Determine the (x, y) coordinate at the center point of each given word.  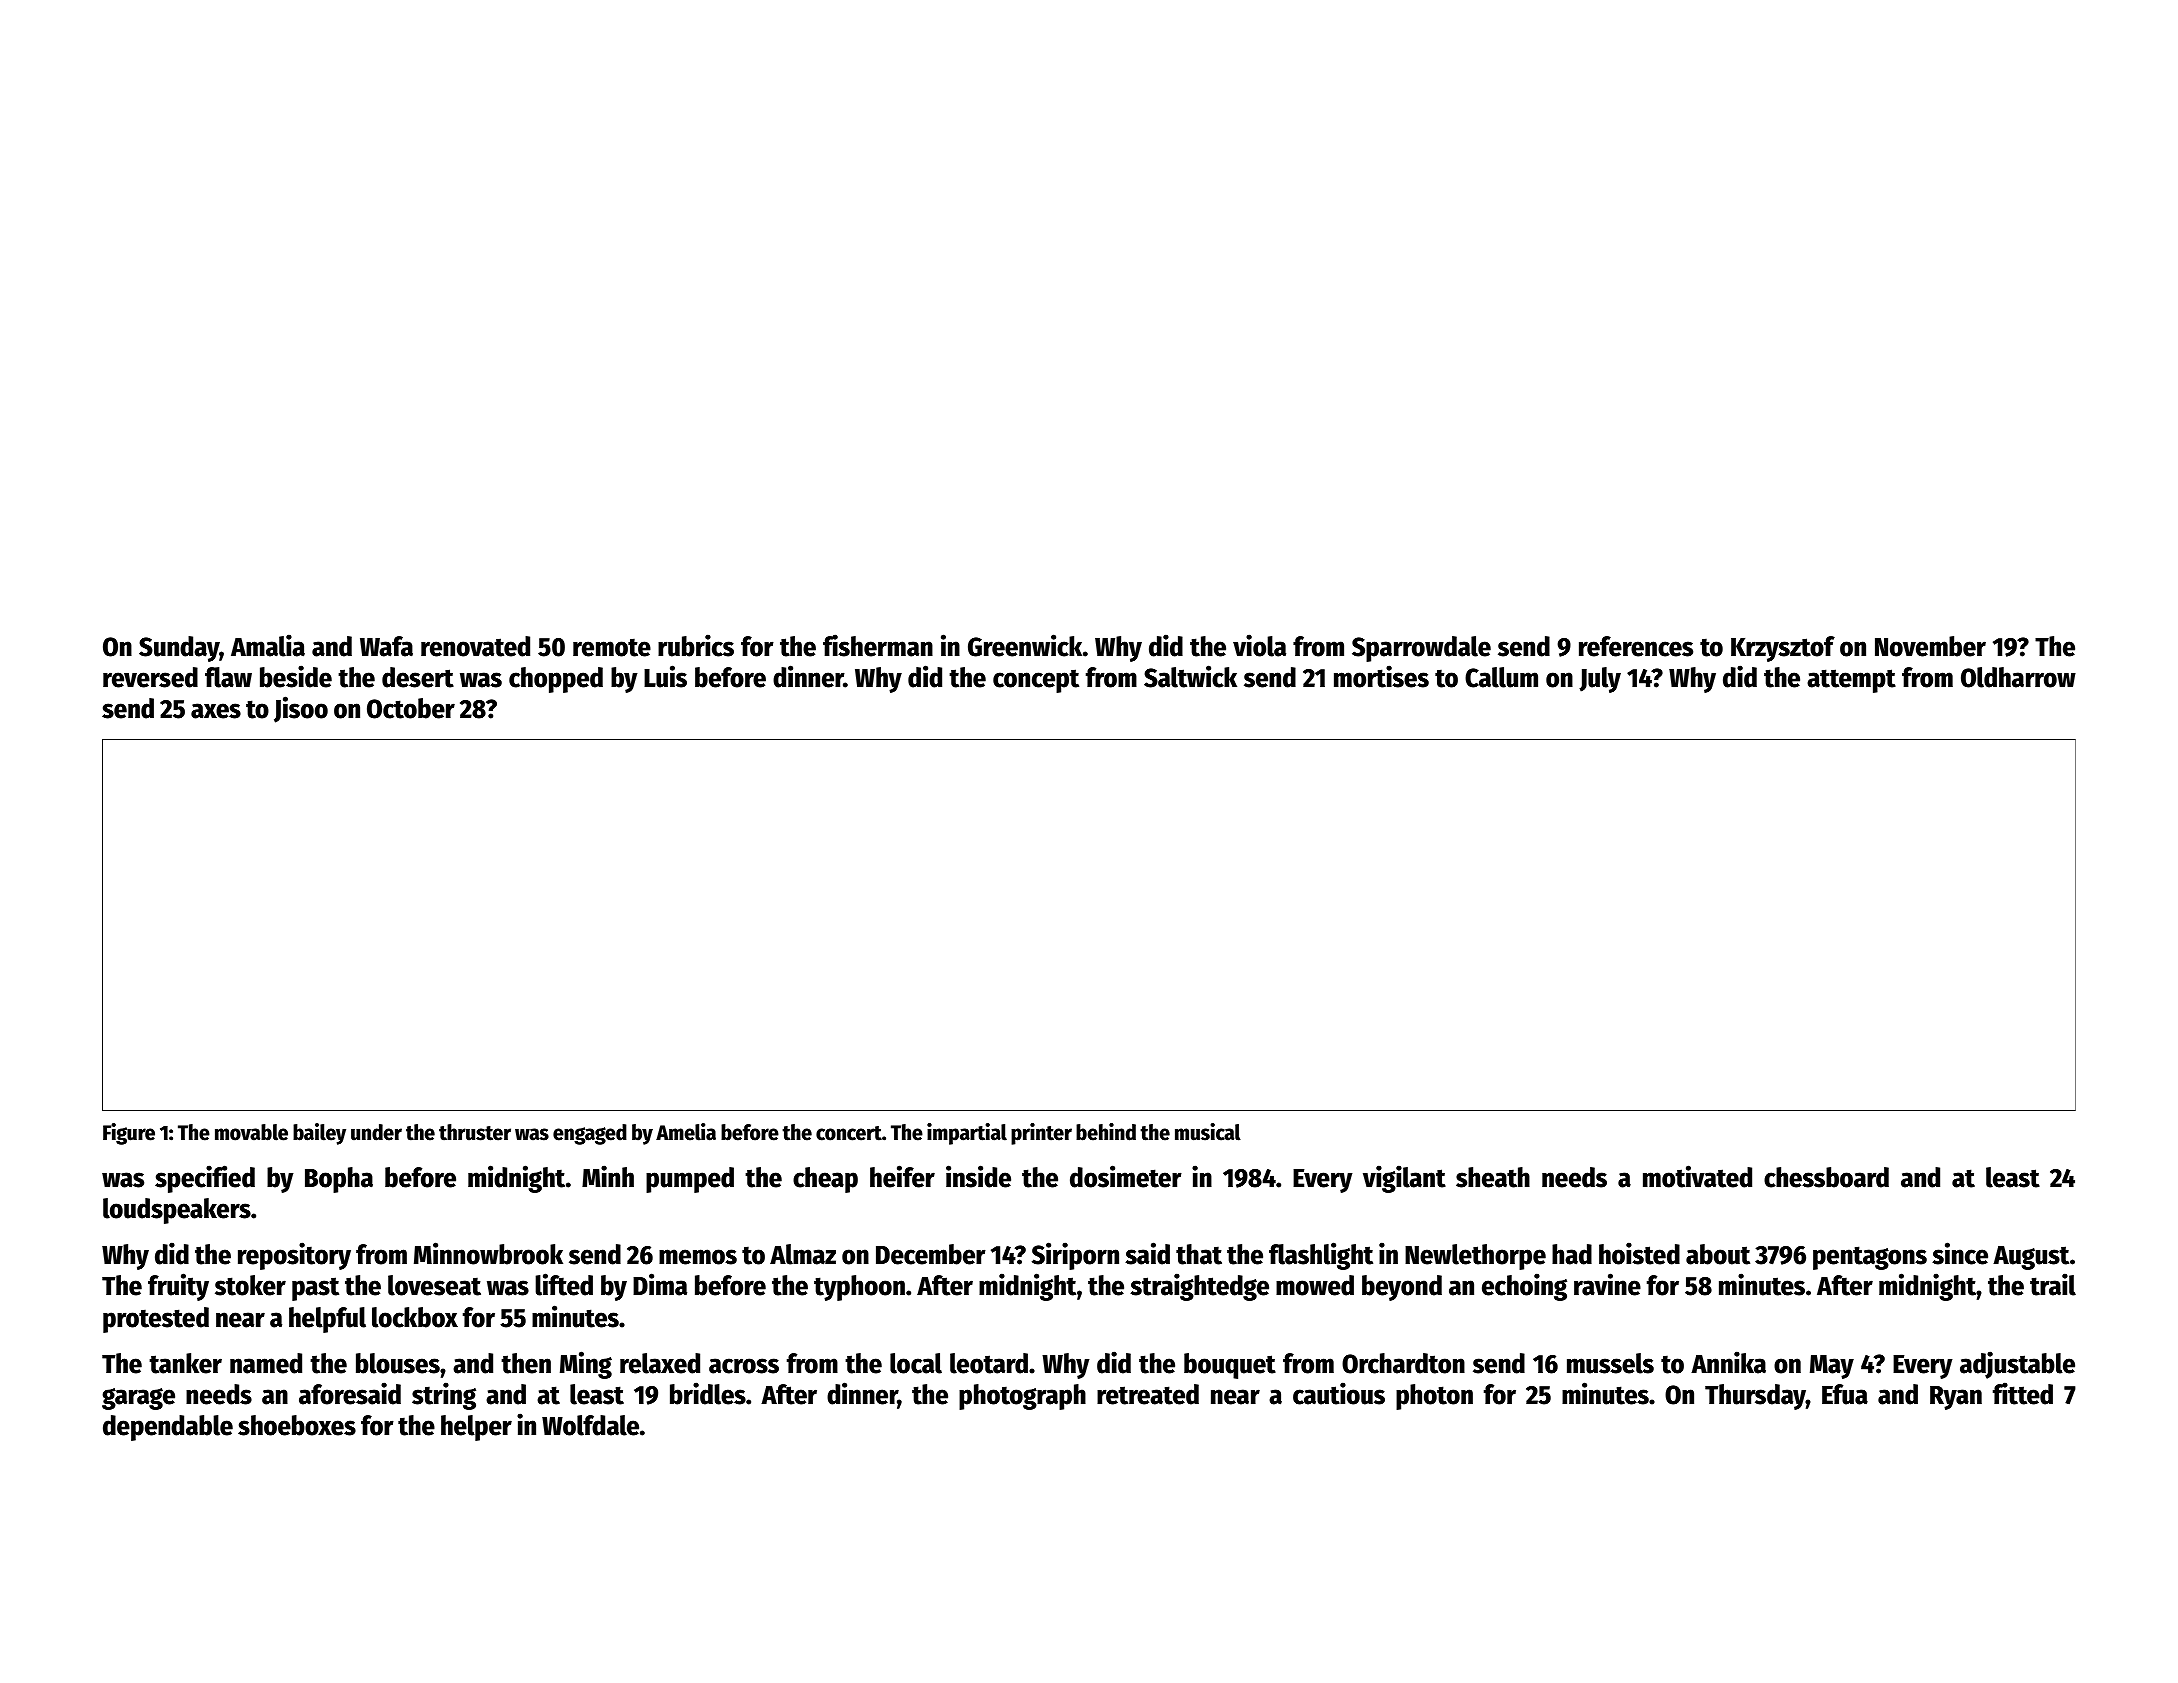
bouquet (1230, 1366)
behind (1106, 1132)
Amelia (686, 1132)
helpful (327, 1320)
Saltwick (1190, 676)
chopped (556, 680)
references (1636, 646)
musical (1208, 1132)
